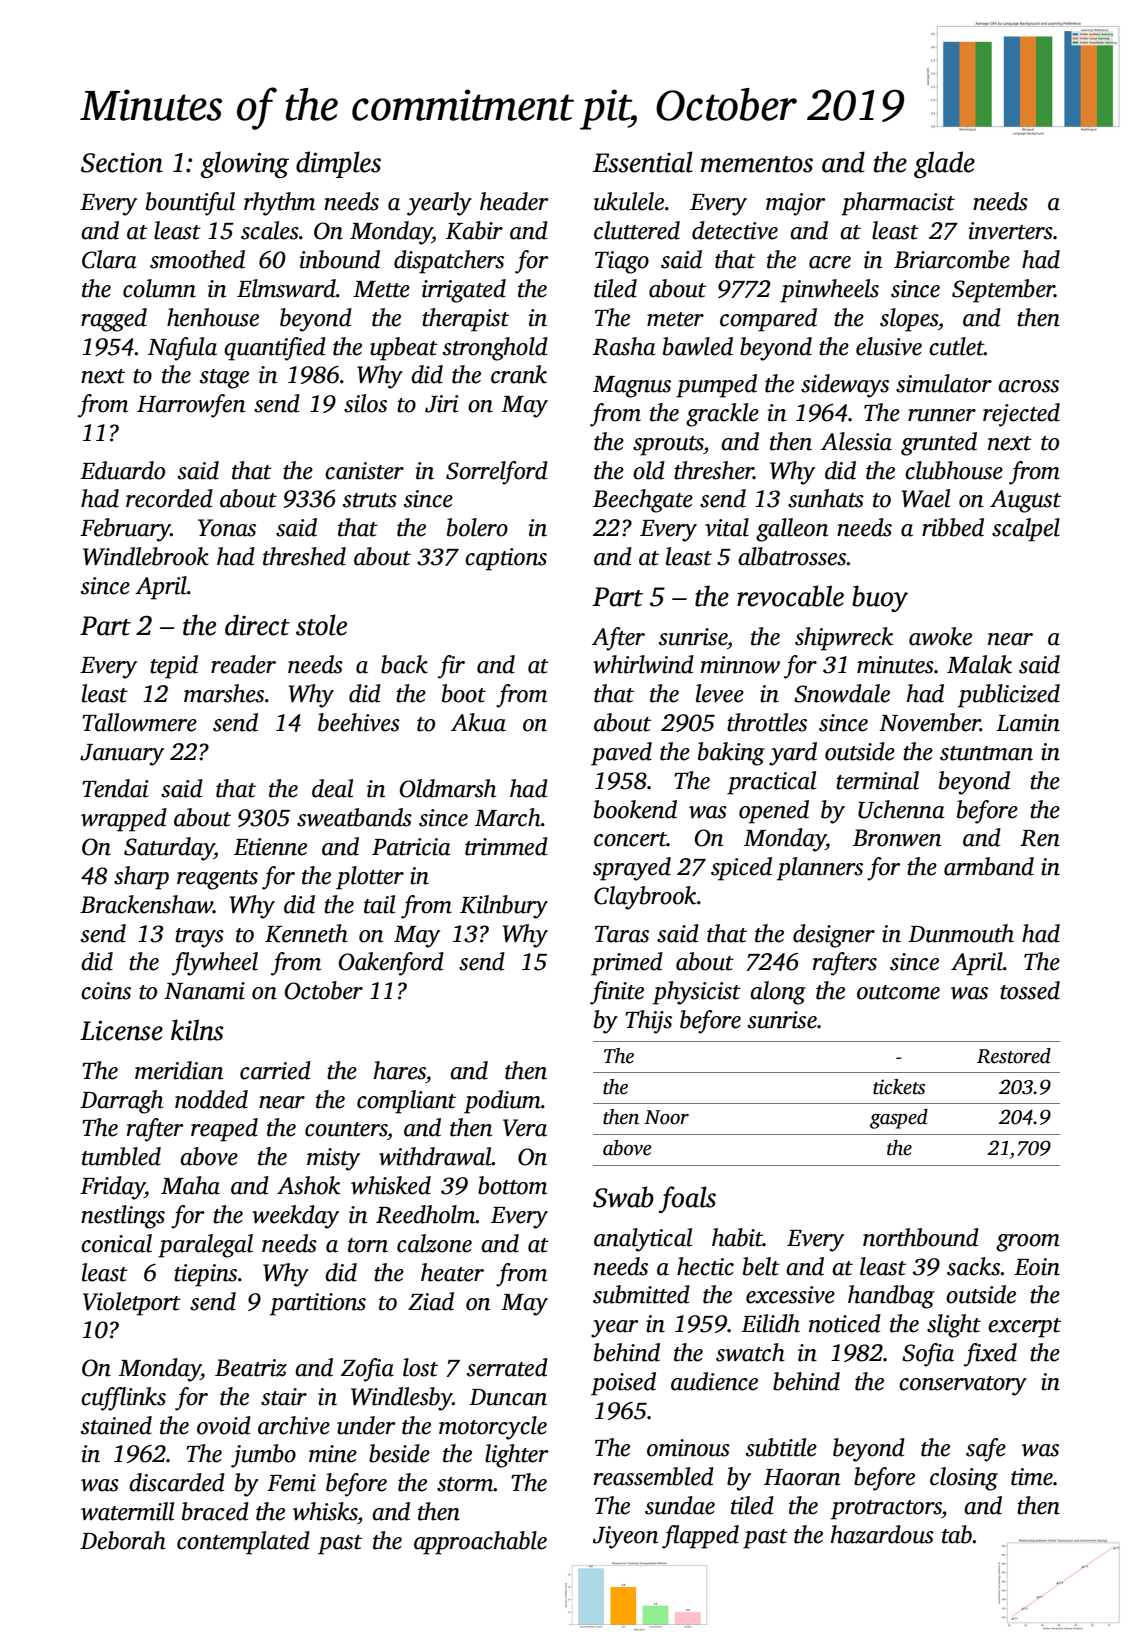 The width and height of the screenshot is (1141, 1652). I want to click on whisks, so click(325, 1511).
